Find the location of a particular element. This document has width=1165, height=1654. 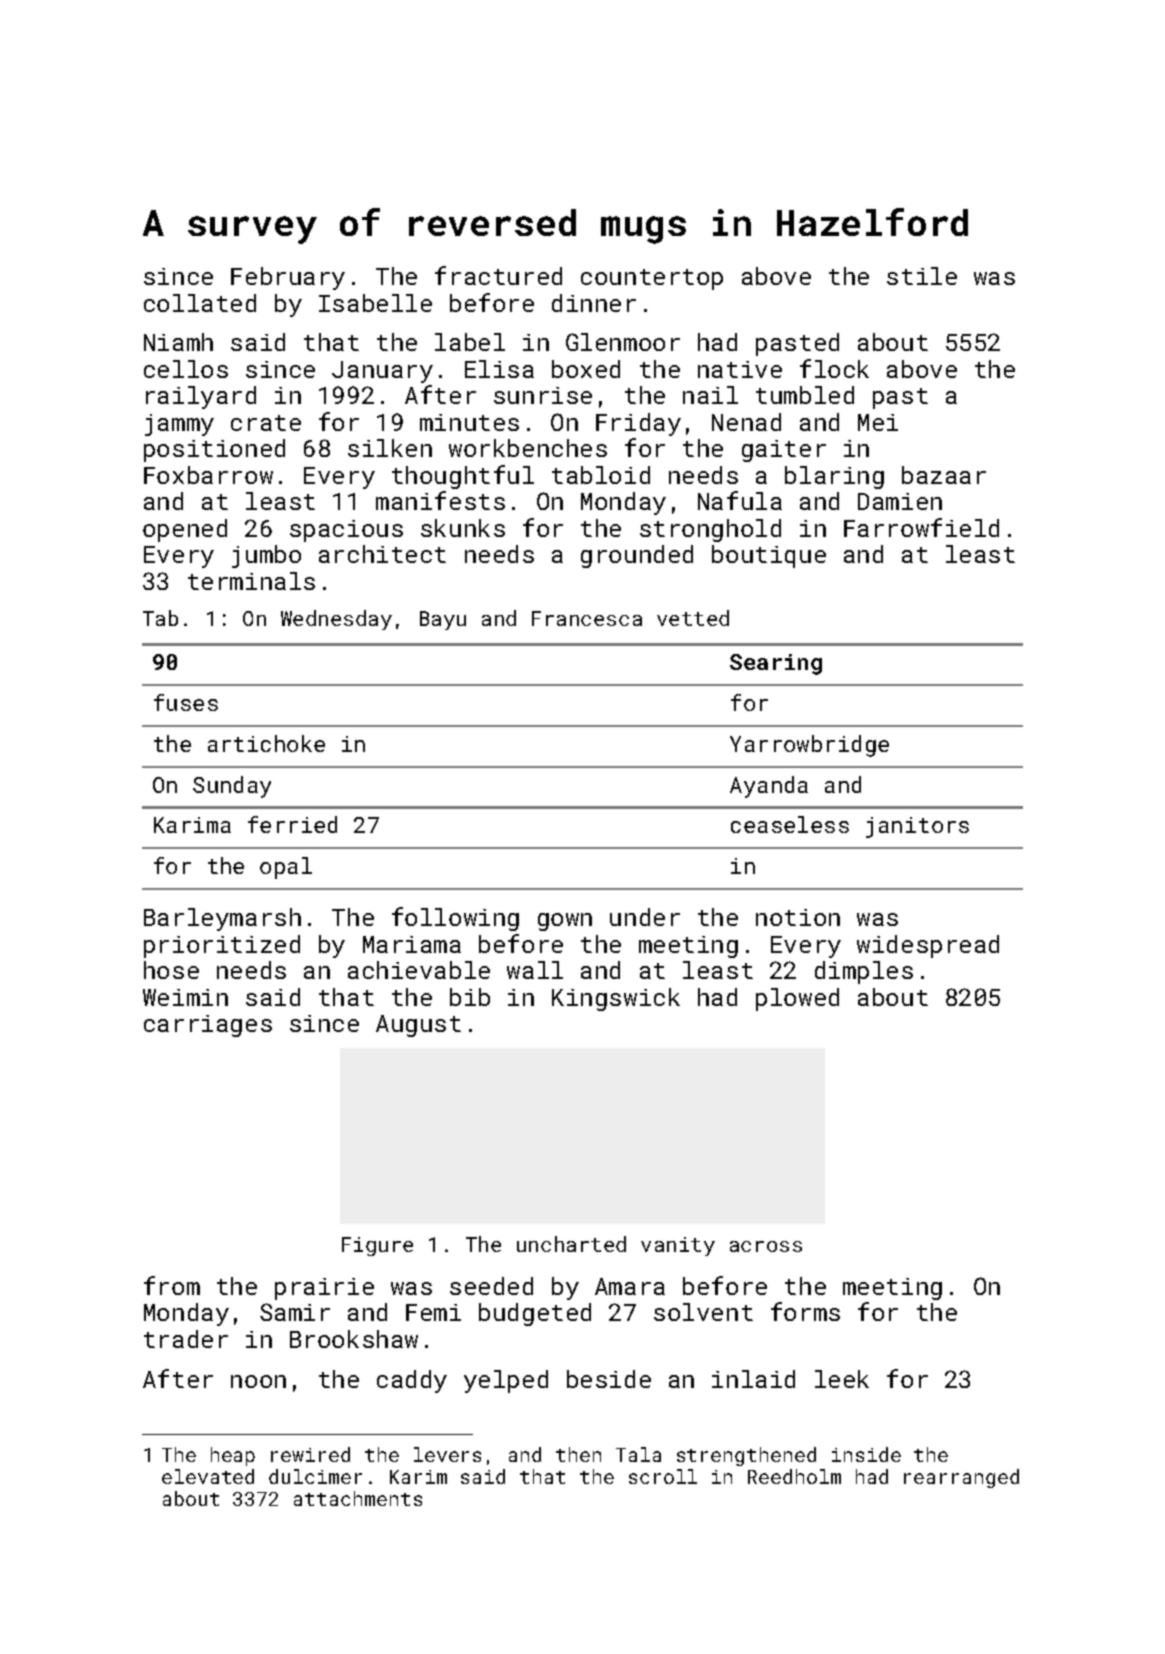

vetted is located at coordinates (693, 618).
